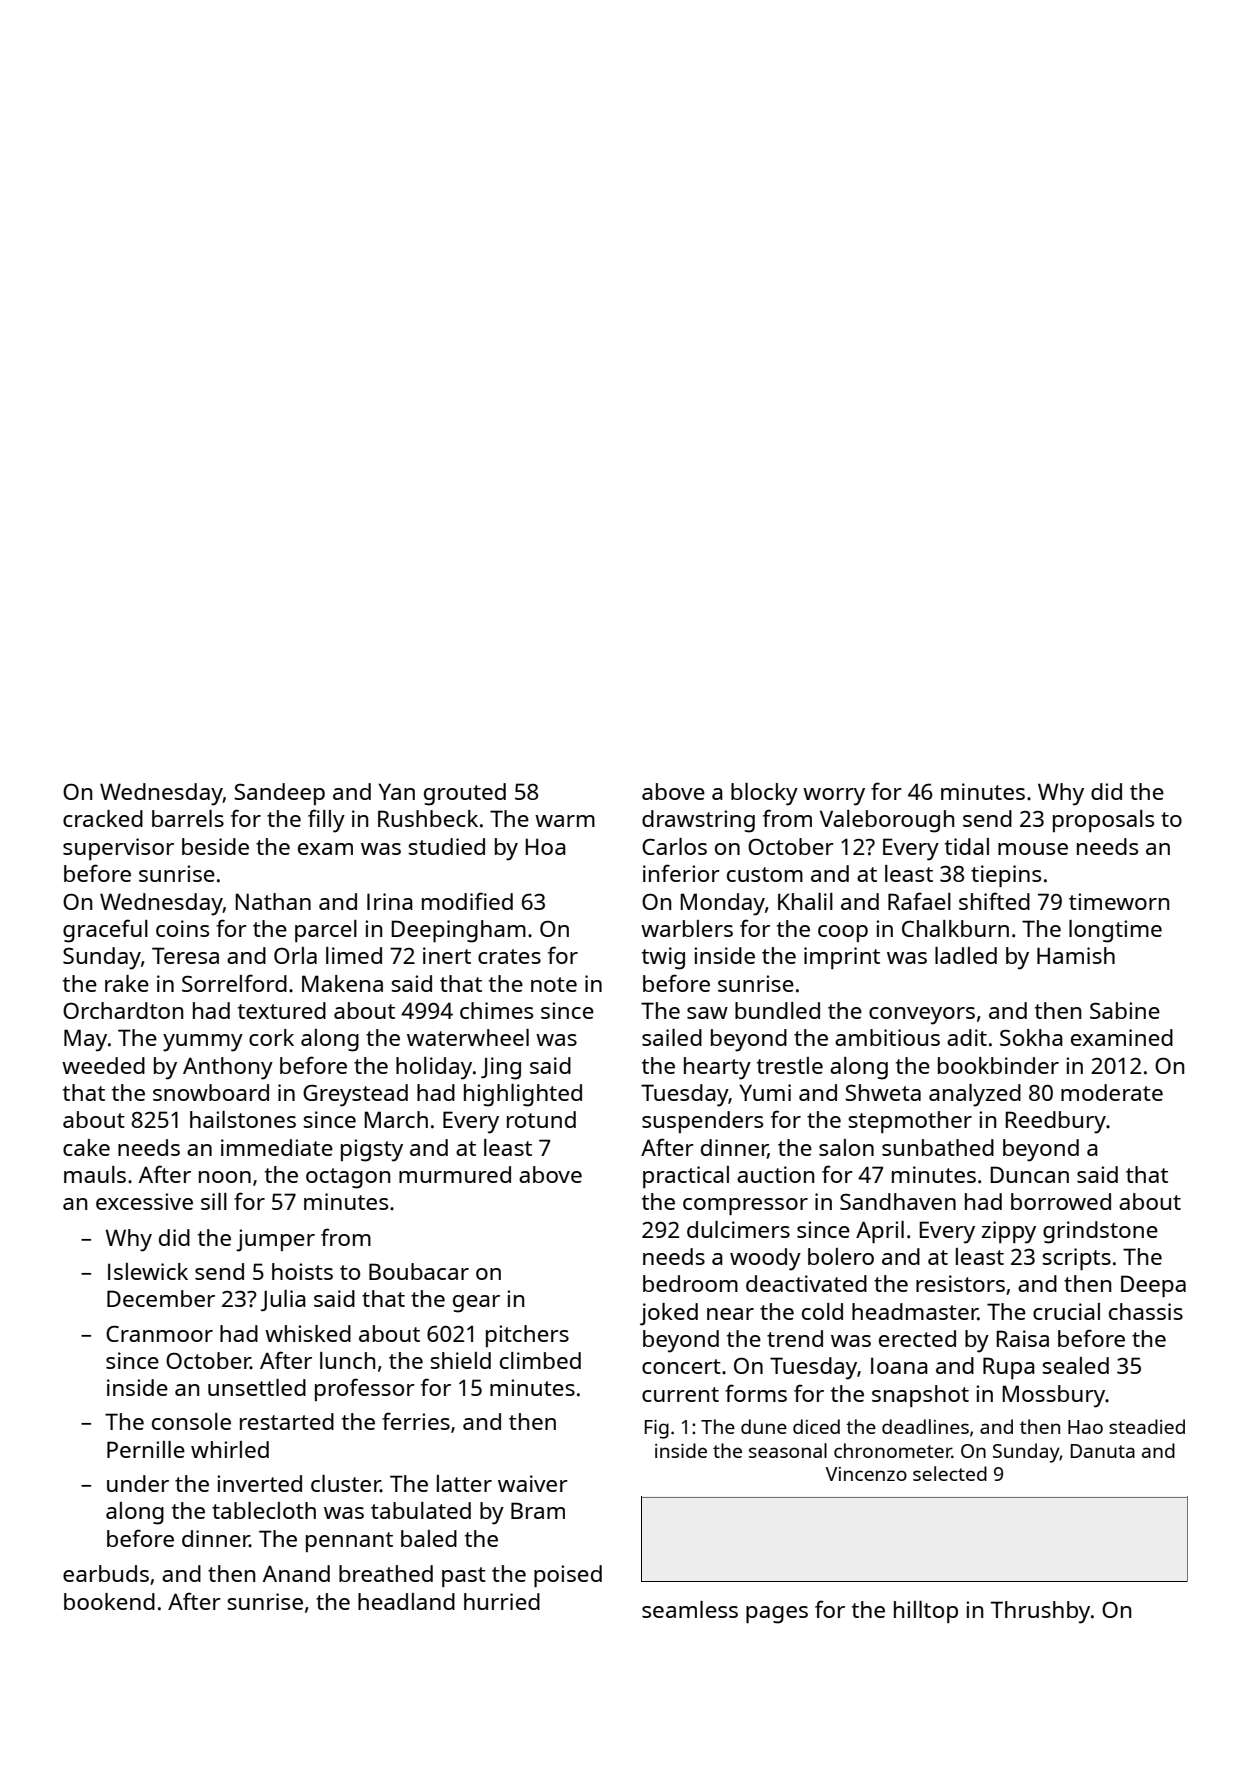 This screenshot has width=1251, height=1770. What do you see at coordinates (1115, 931) in the screenshot?
I see `longtime` at bounding box center [1115, 931].
